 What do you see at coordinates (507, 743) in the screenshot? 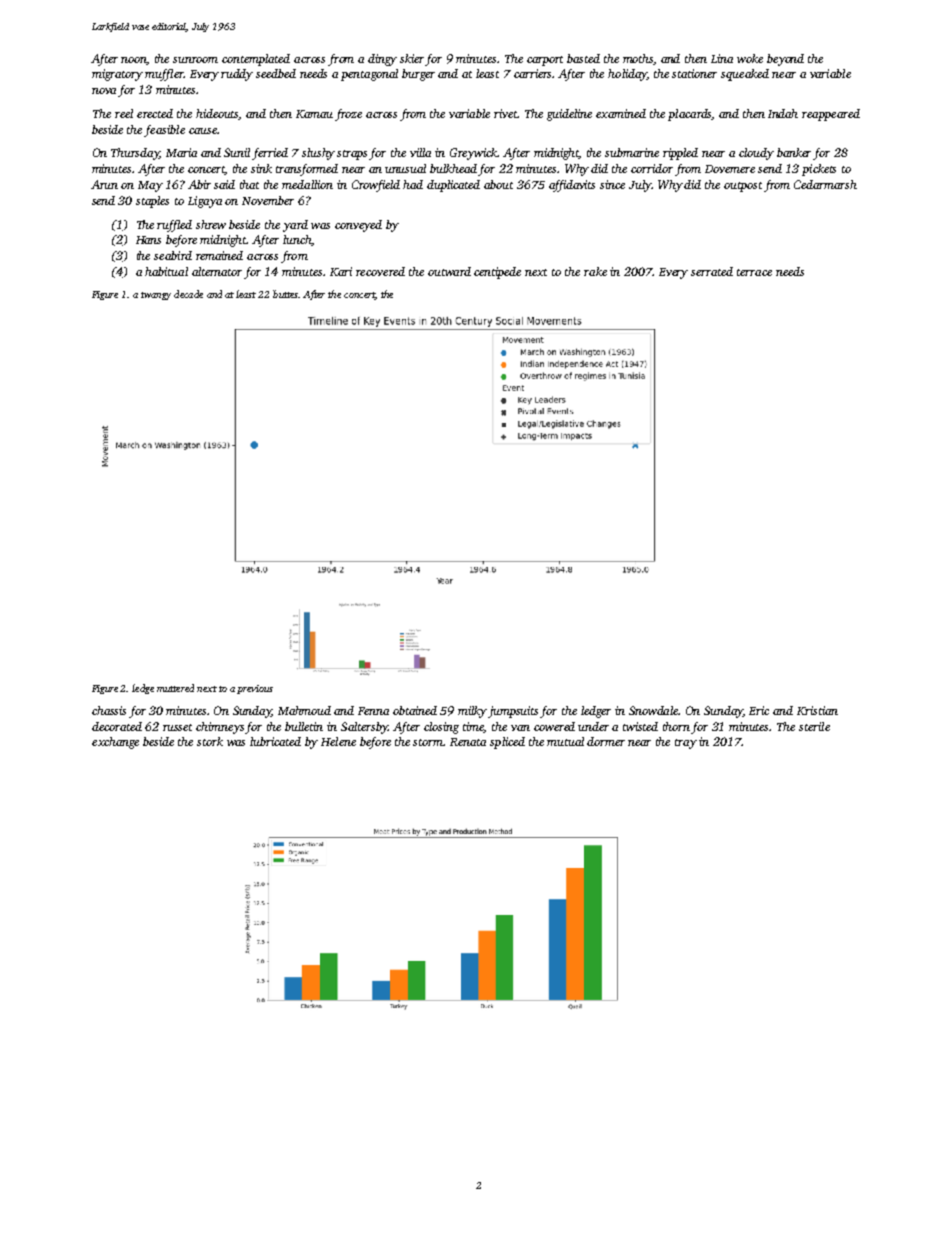
I see `spliced` at bounding box center [507, 743].
